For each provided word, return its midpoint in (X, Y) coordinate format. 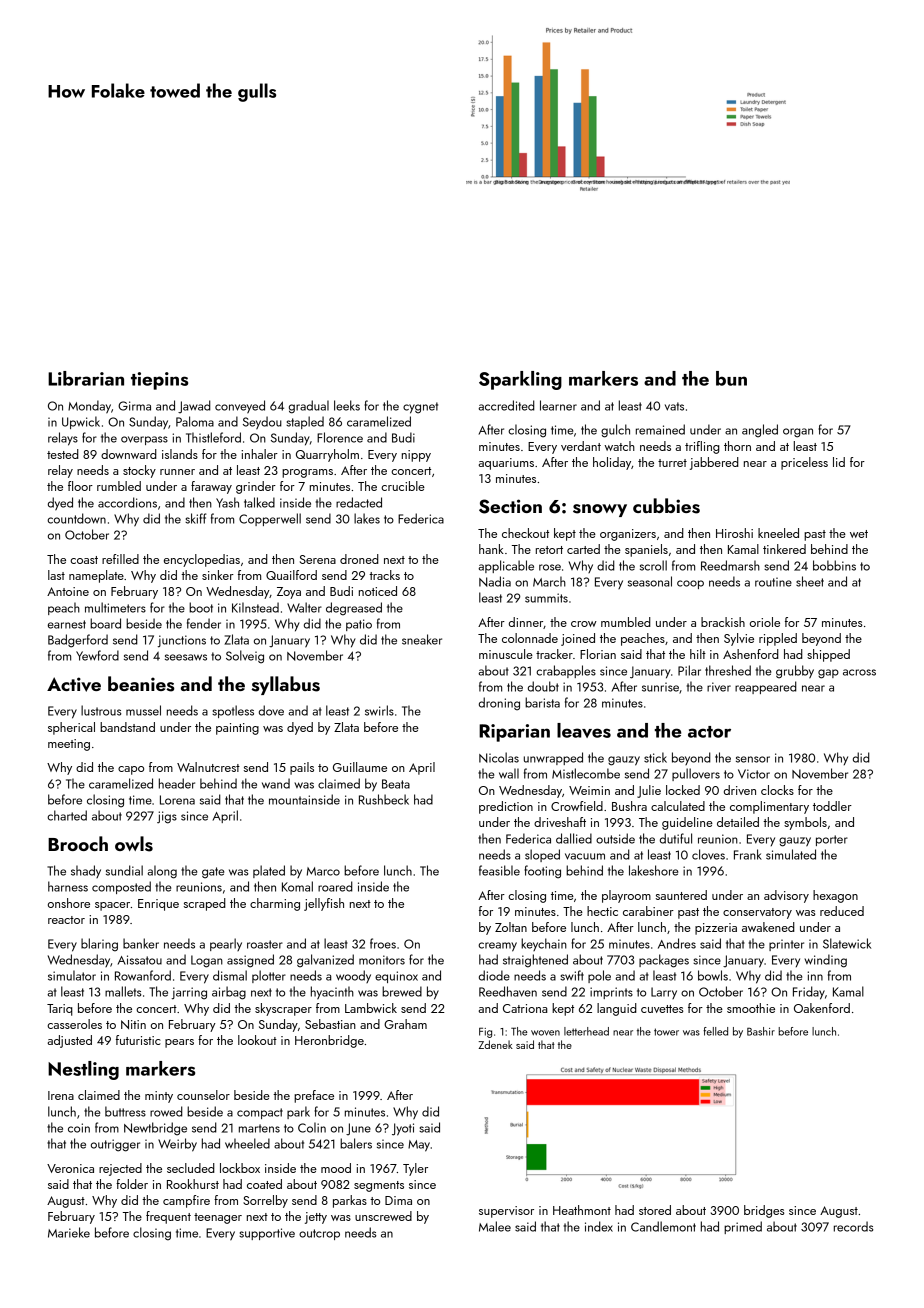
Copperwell (270, 519)
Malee (495, 1226)
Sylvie (739, 639)
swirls (379, 710)
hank (491, 549)
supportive (267, 1234)
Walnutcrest (208, 767)
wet (859, 534)
